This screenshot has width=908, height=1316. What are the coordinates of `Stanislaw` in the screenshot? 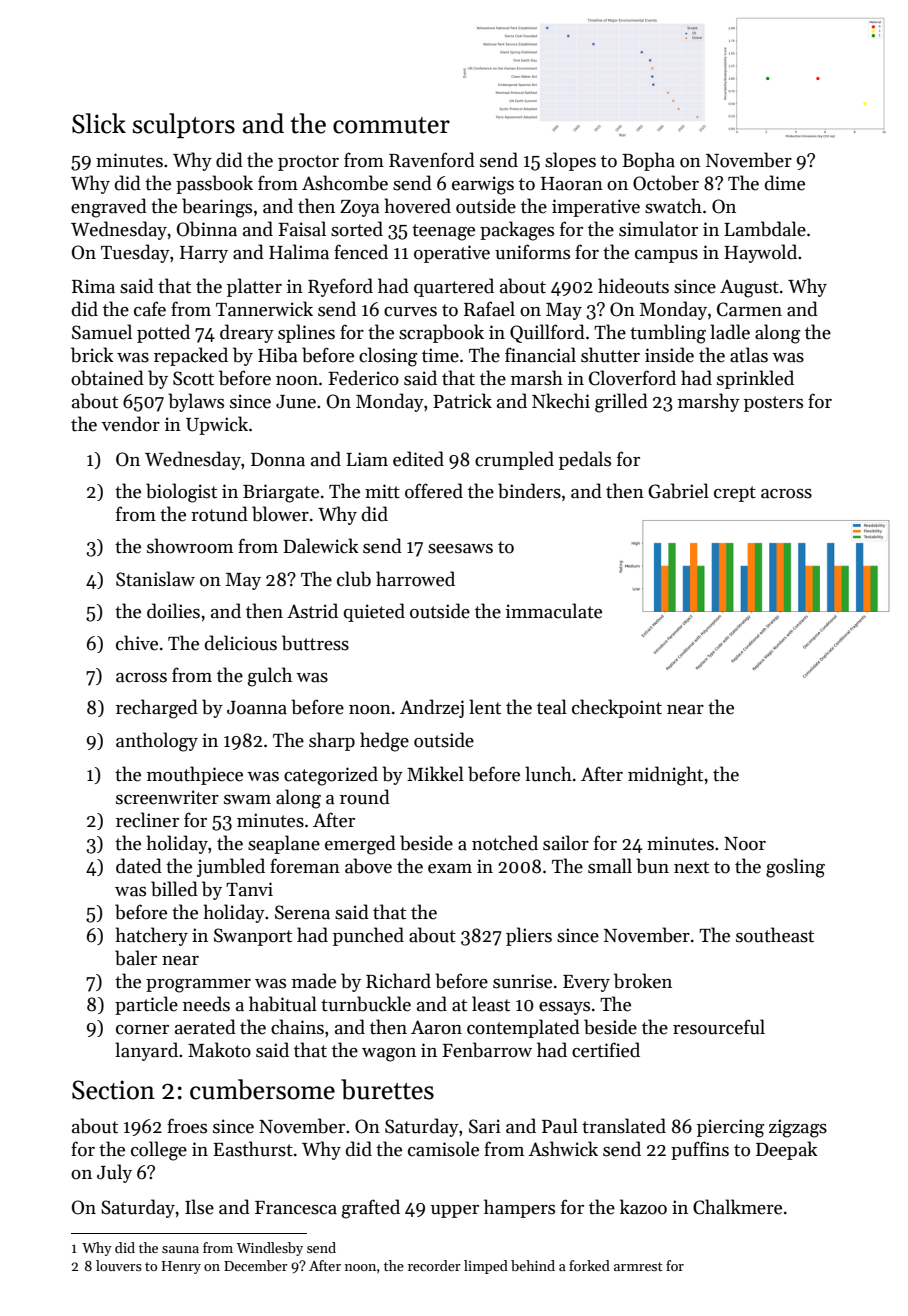 It's located at (155, 579).
